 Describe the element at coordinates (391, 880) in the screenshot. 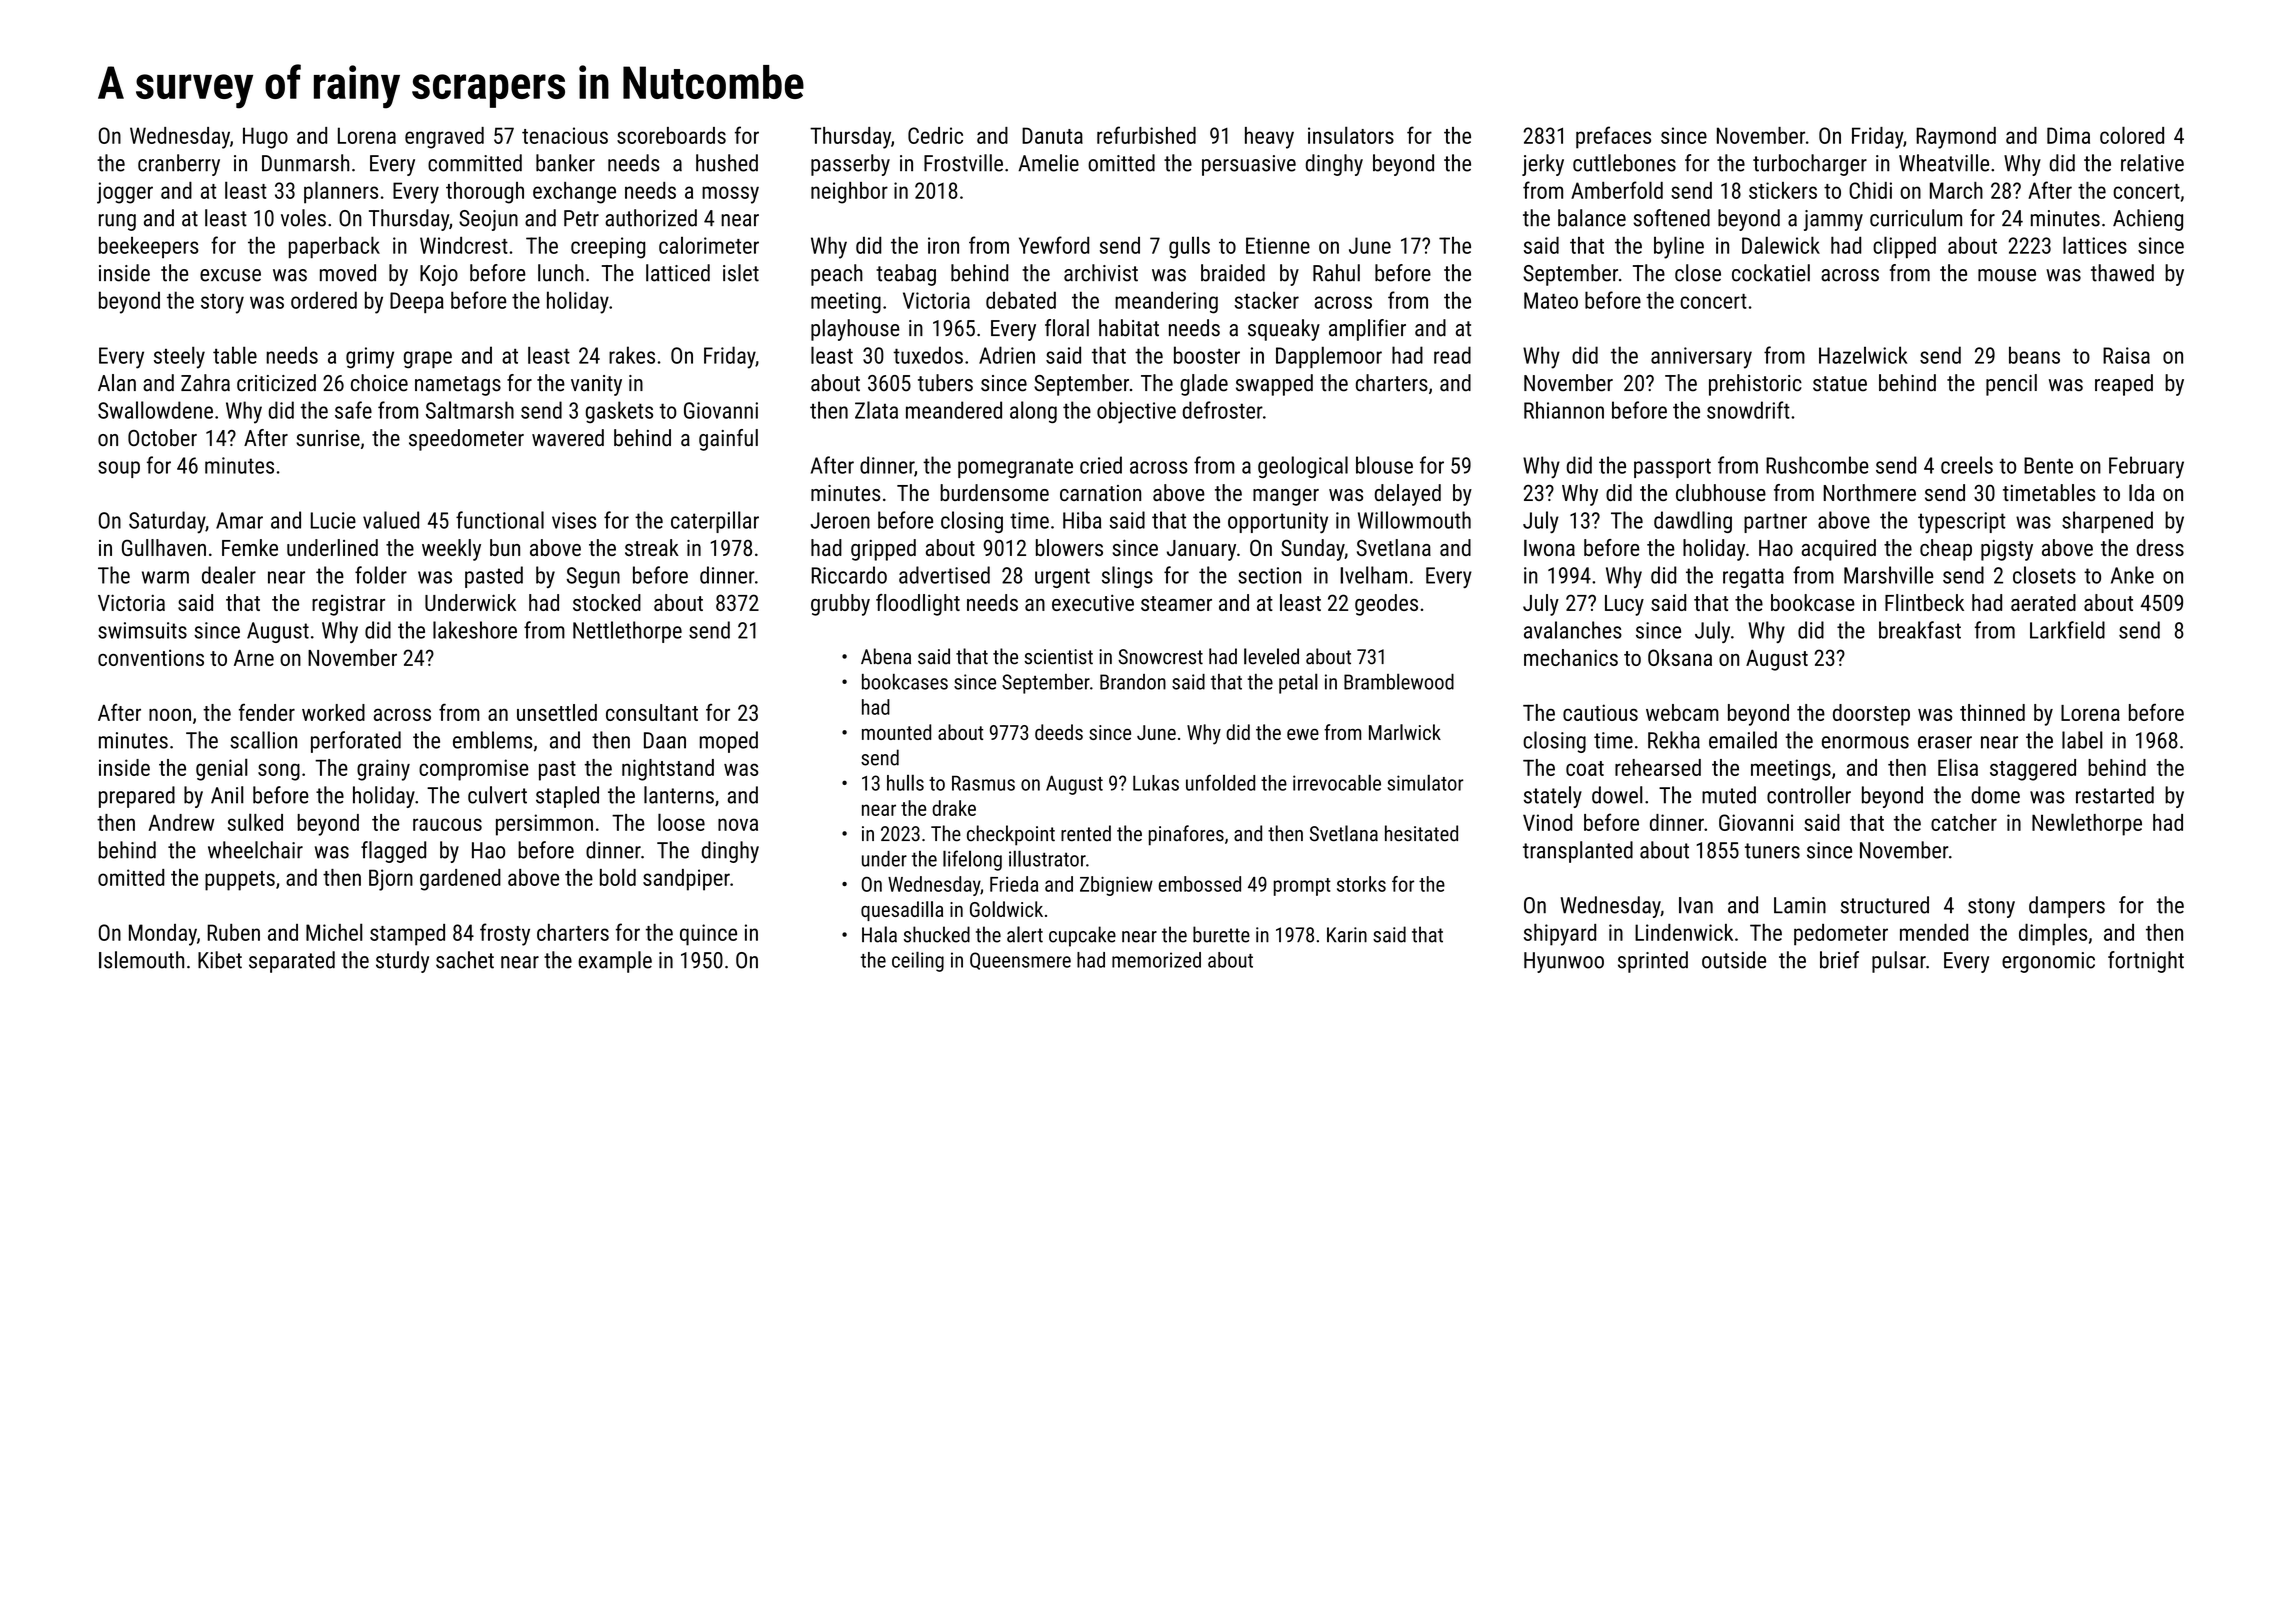

I see `Bjorn` at that location.
